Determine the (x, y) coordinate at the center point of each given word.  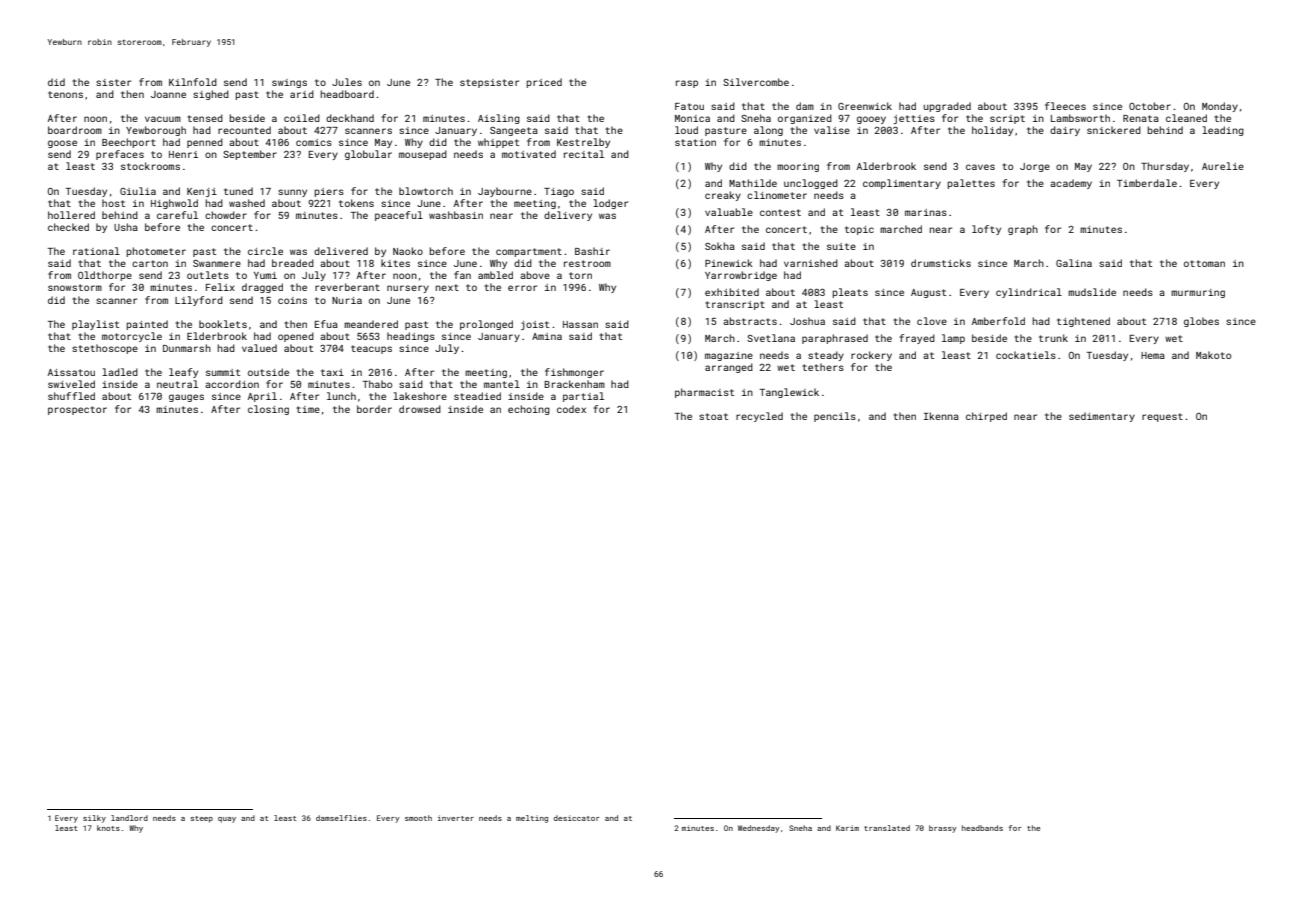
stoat (713, 416)
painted (147, 325)
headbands (982, 828)
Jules (347, 82)
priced (544, 83)
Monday (1220, 107)
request (1162, 417)
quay (227, 820)
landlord (129, 818)
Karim (847, 828)
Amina (547, 336)
